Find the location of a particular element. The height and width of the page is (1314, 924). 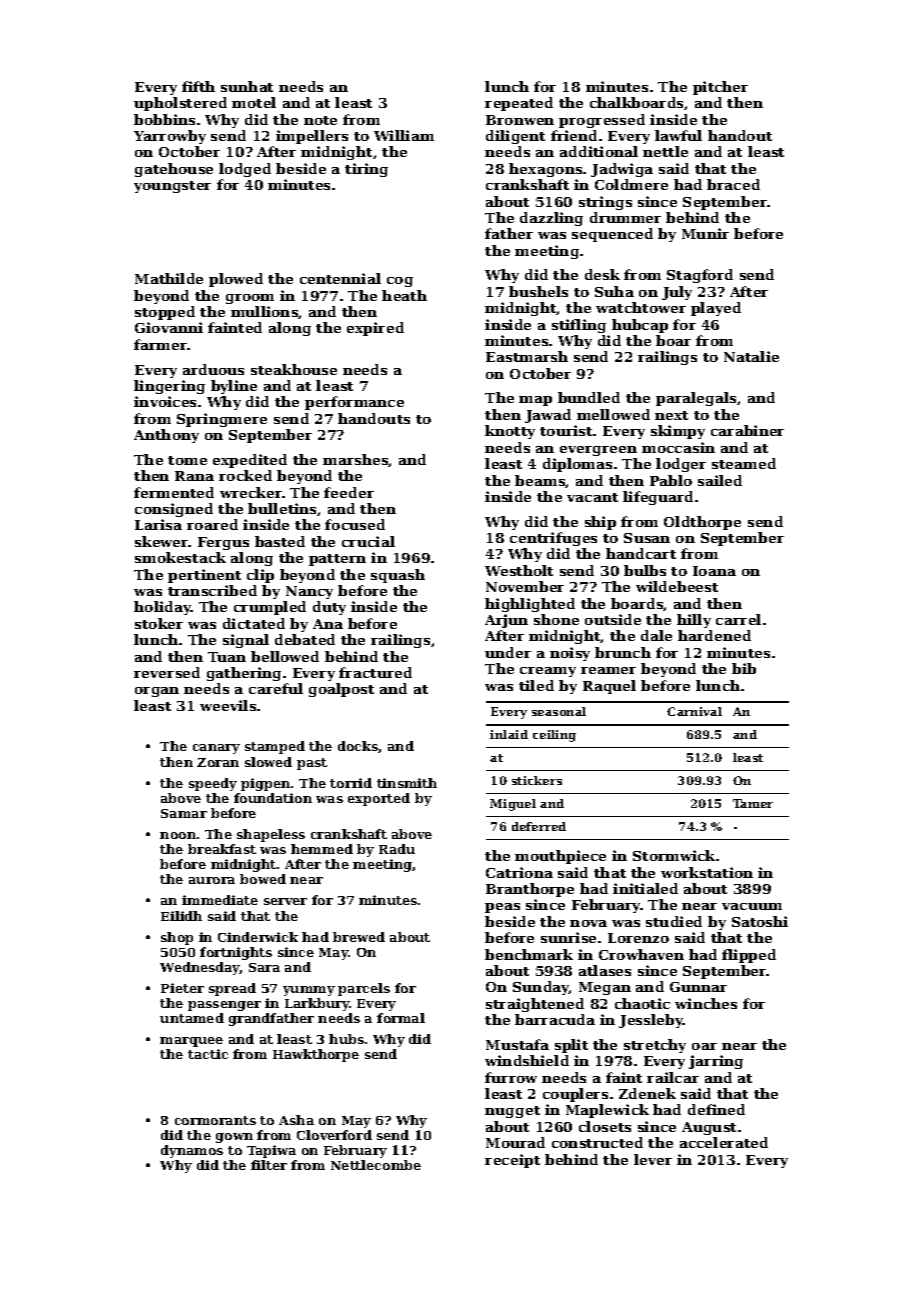

Bronwen is located at coordinates (520, 120).
